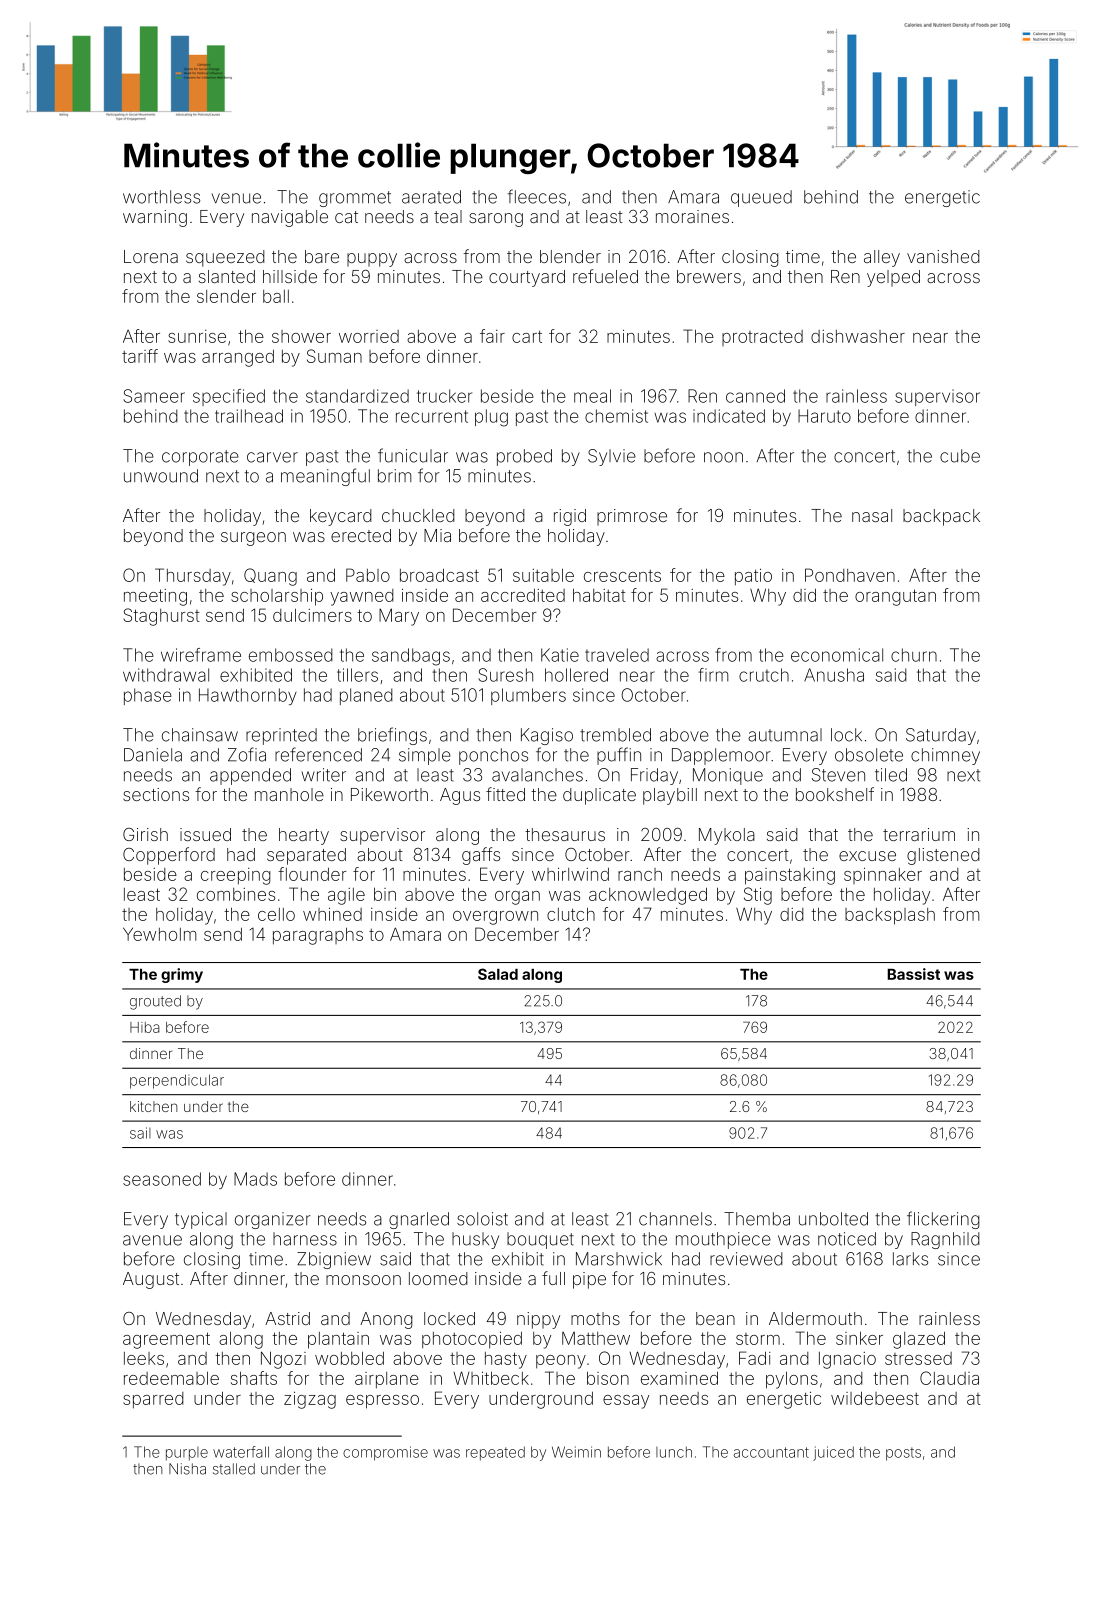  I want to click on Mads, so click(255, 1179).
